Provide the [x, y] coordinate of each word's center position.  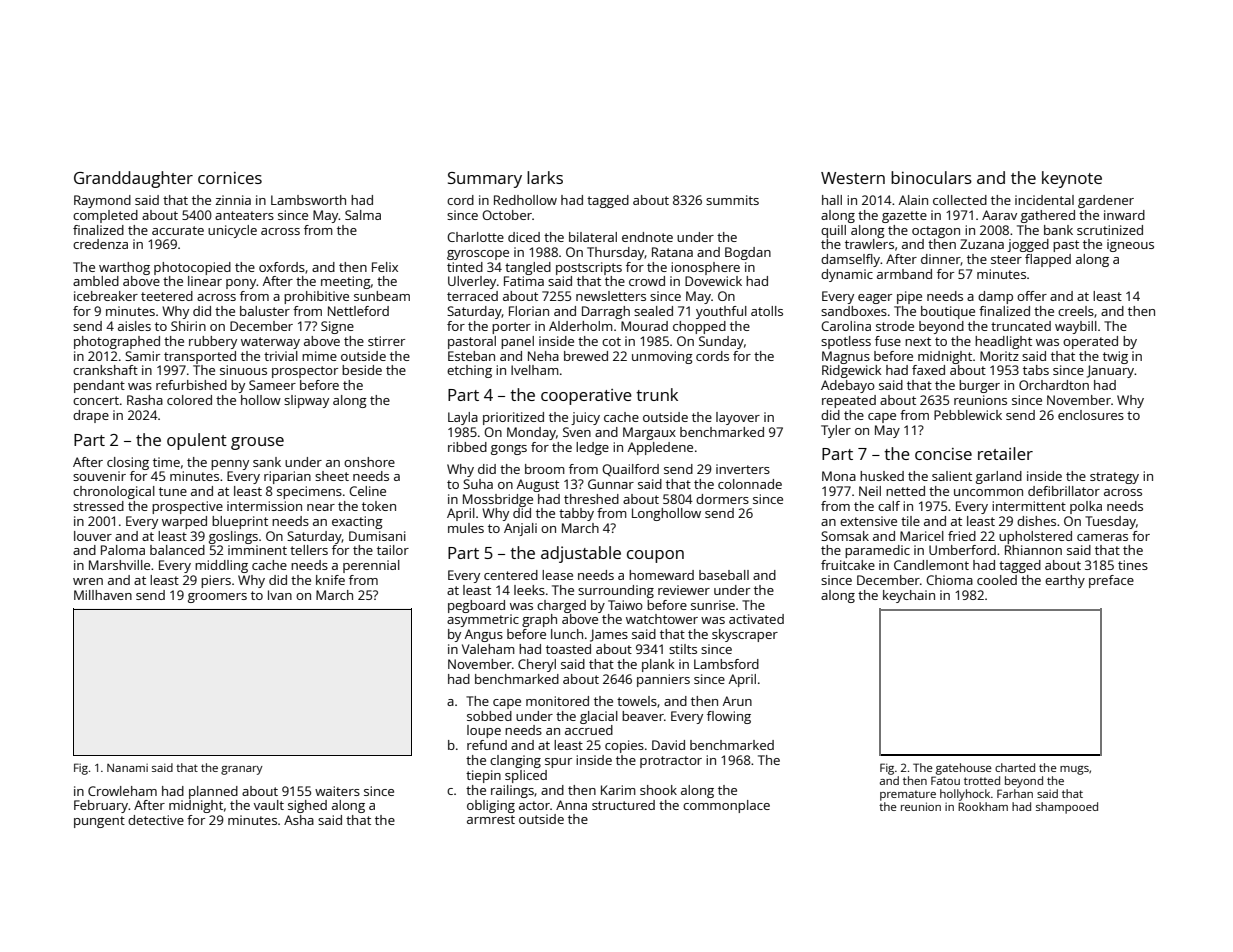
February [101, 806]
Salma [363, 215]
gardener [1106, 201]
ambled [96, 281]
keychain [909, 596]
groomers [217, 598]
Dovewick [713, 281]
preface [1111, 581]
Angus [484, 635]
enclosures [1091, 415]
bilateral [593, 237]
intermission [264, 506]
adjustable [581, 554]
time [166, 462]
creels [1076, 311]
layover [738, 418]
